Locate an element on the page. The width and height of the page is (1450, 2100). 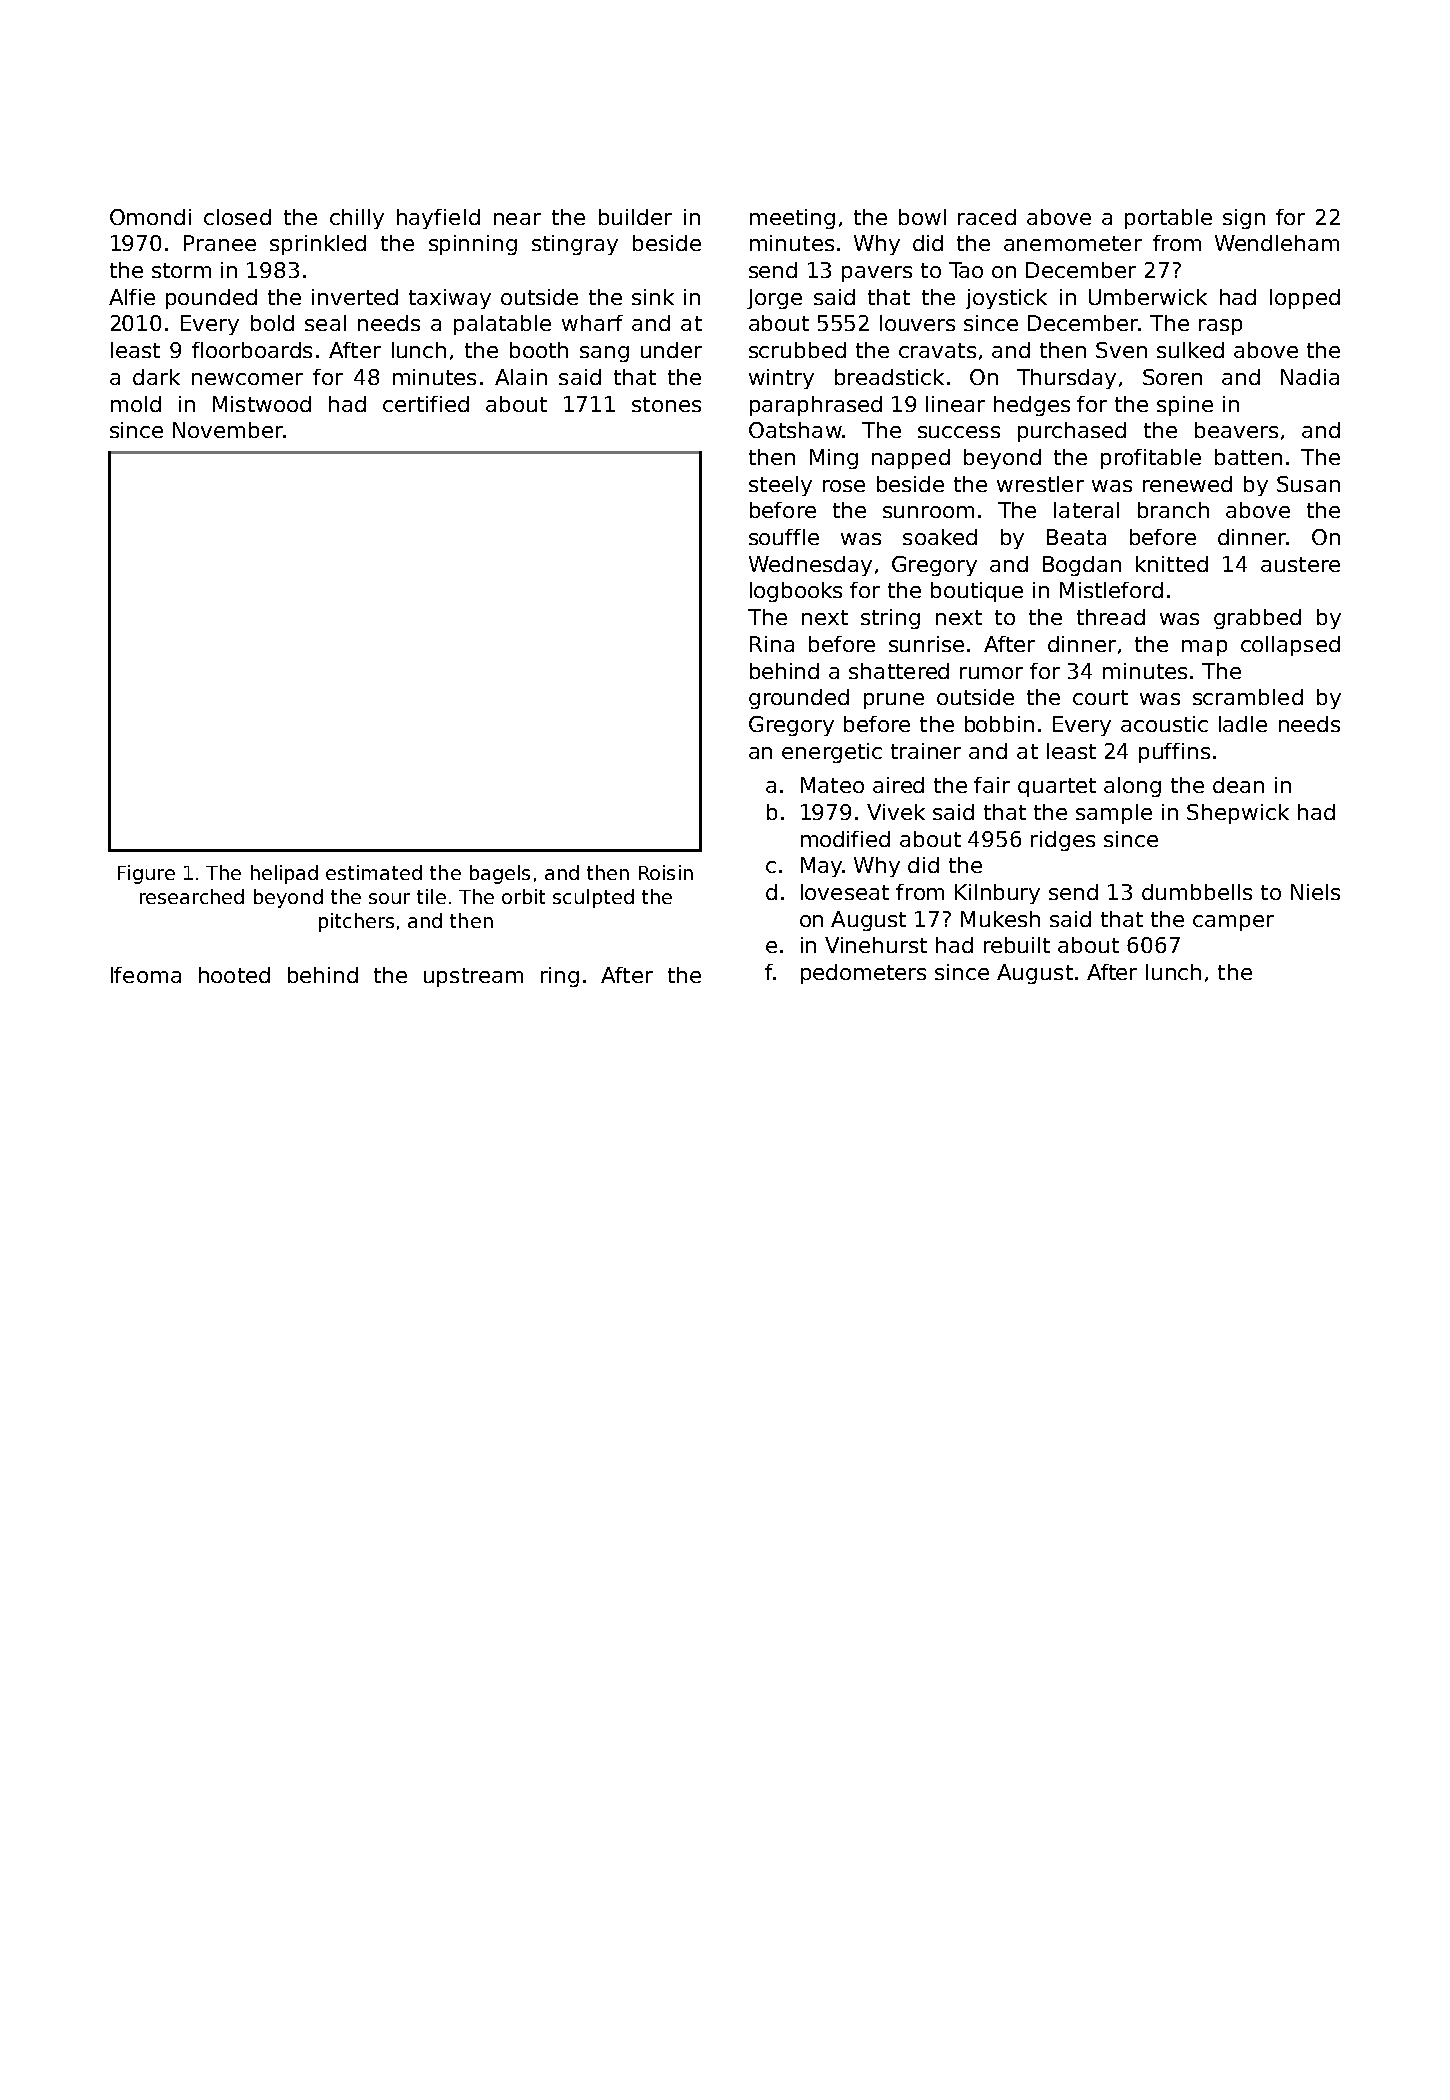
dumbbells is located at coordinates (1197, 892).
